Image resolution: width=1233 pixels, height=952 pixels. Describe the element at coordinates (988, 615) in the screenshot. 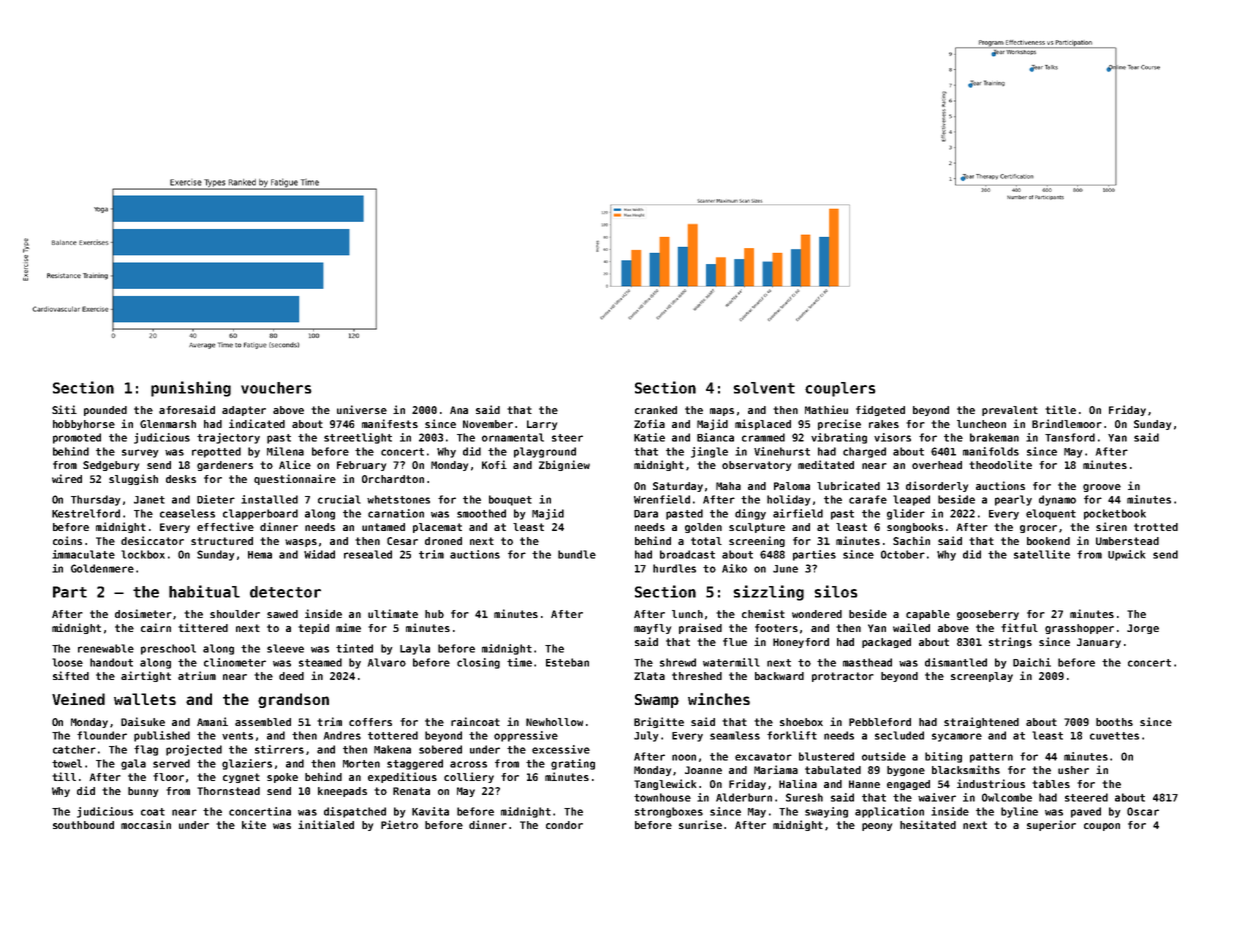

I see `gooseberry` at that location.
